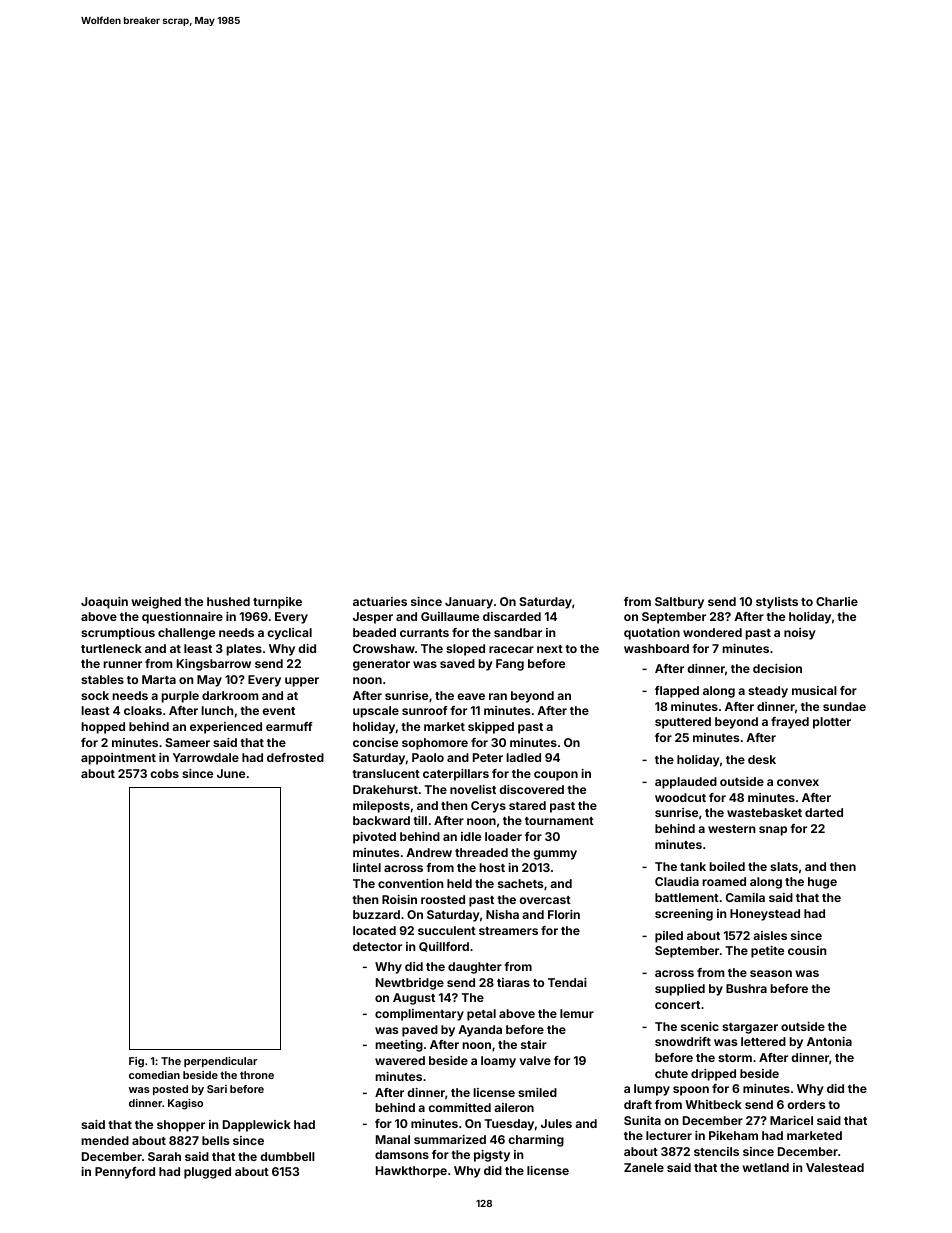  Describe the element at coordinates (374, 838) in the screenshot. I see `pivoted` at that location.
